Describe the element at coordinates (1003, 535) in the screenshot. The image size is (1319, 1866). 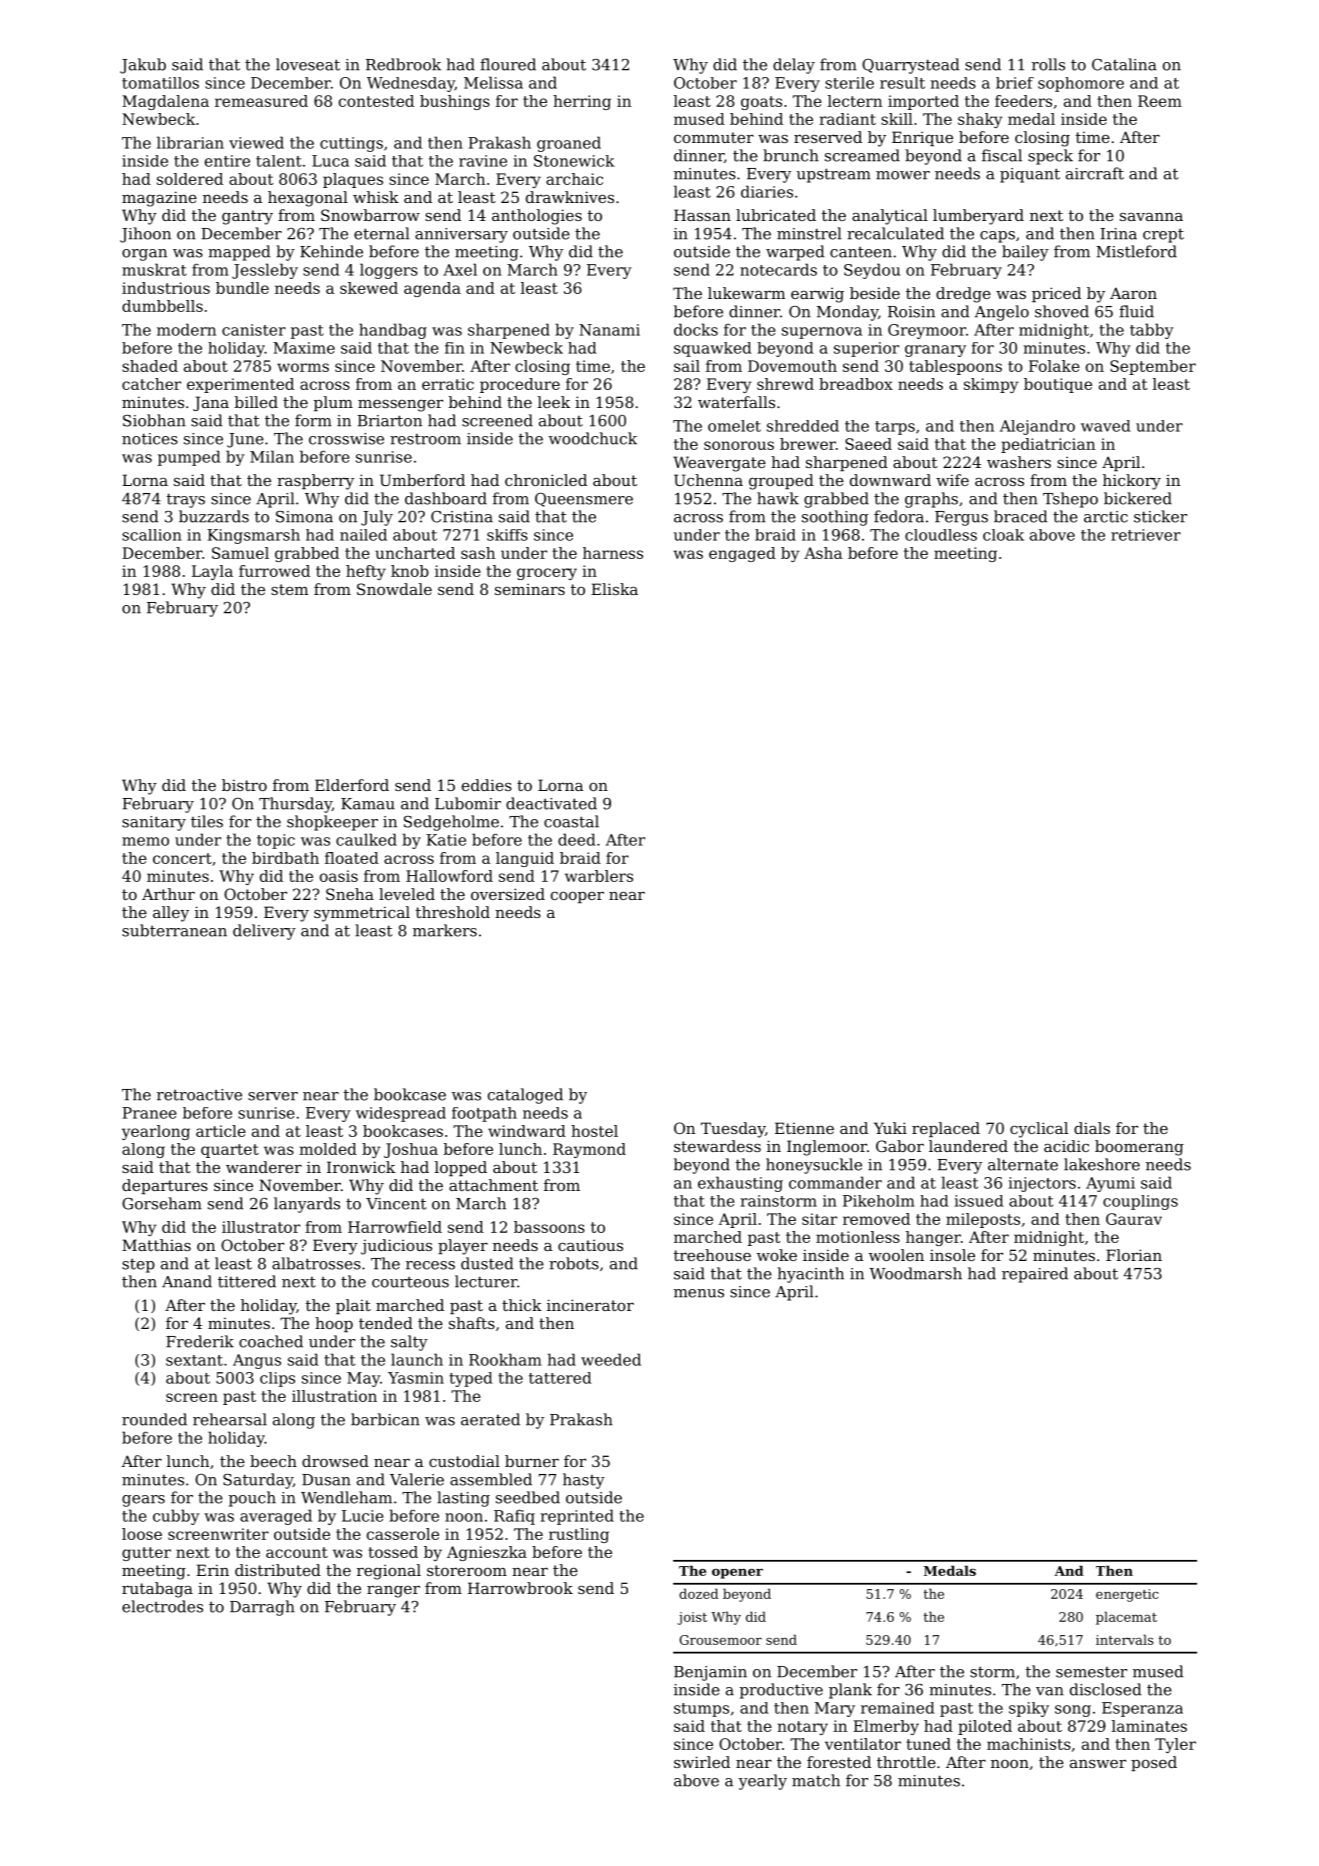
I see `cloak` at that location.
